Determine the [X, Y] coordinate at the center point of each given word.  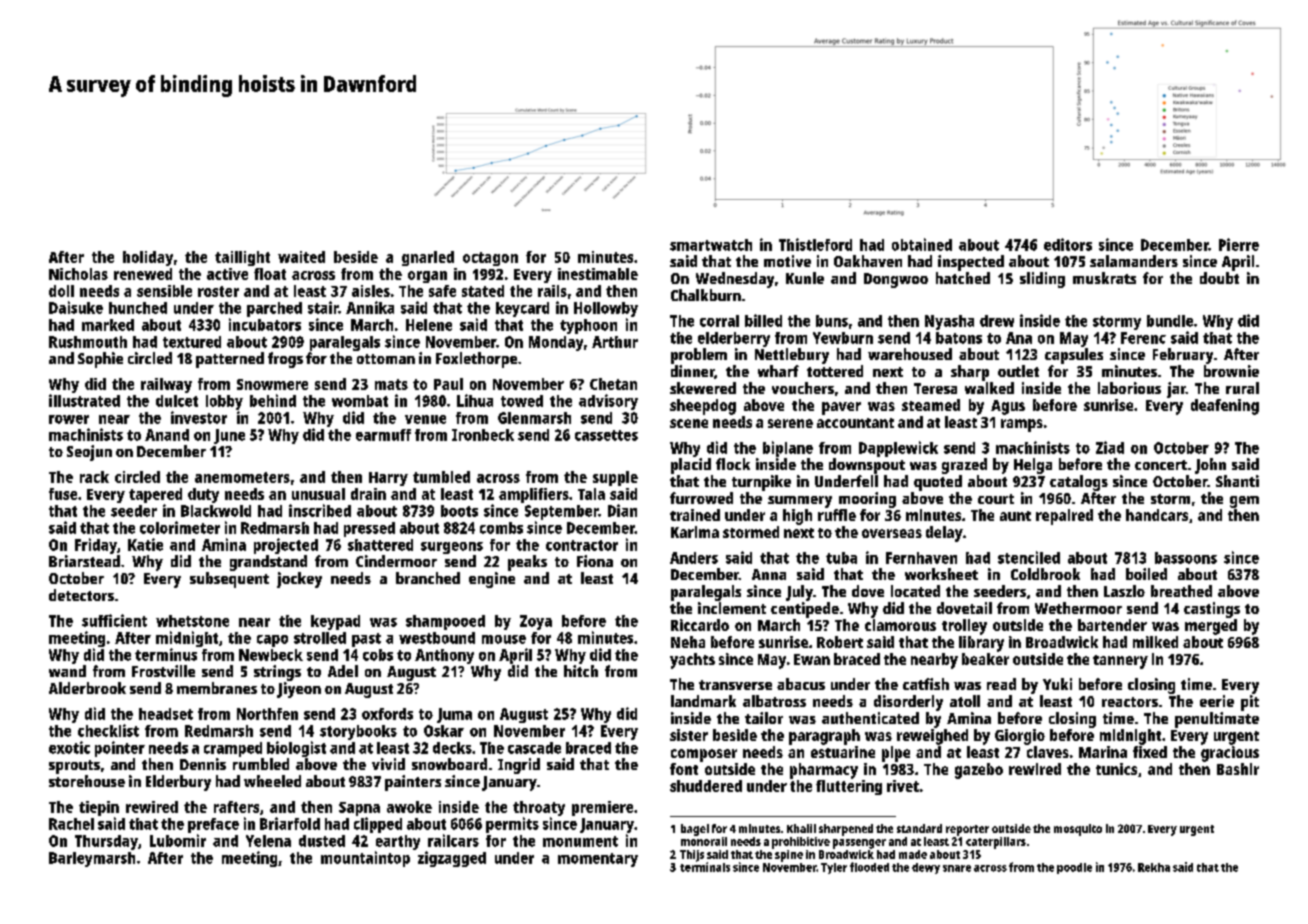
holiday [148, 258]
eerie [1217, 701]
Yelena [268, 841]
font [684, 769]
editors [1068, 244]
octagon [490, 259]
